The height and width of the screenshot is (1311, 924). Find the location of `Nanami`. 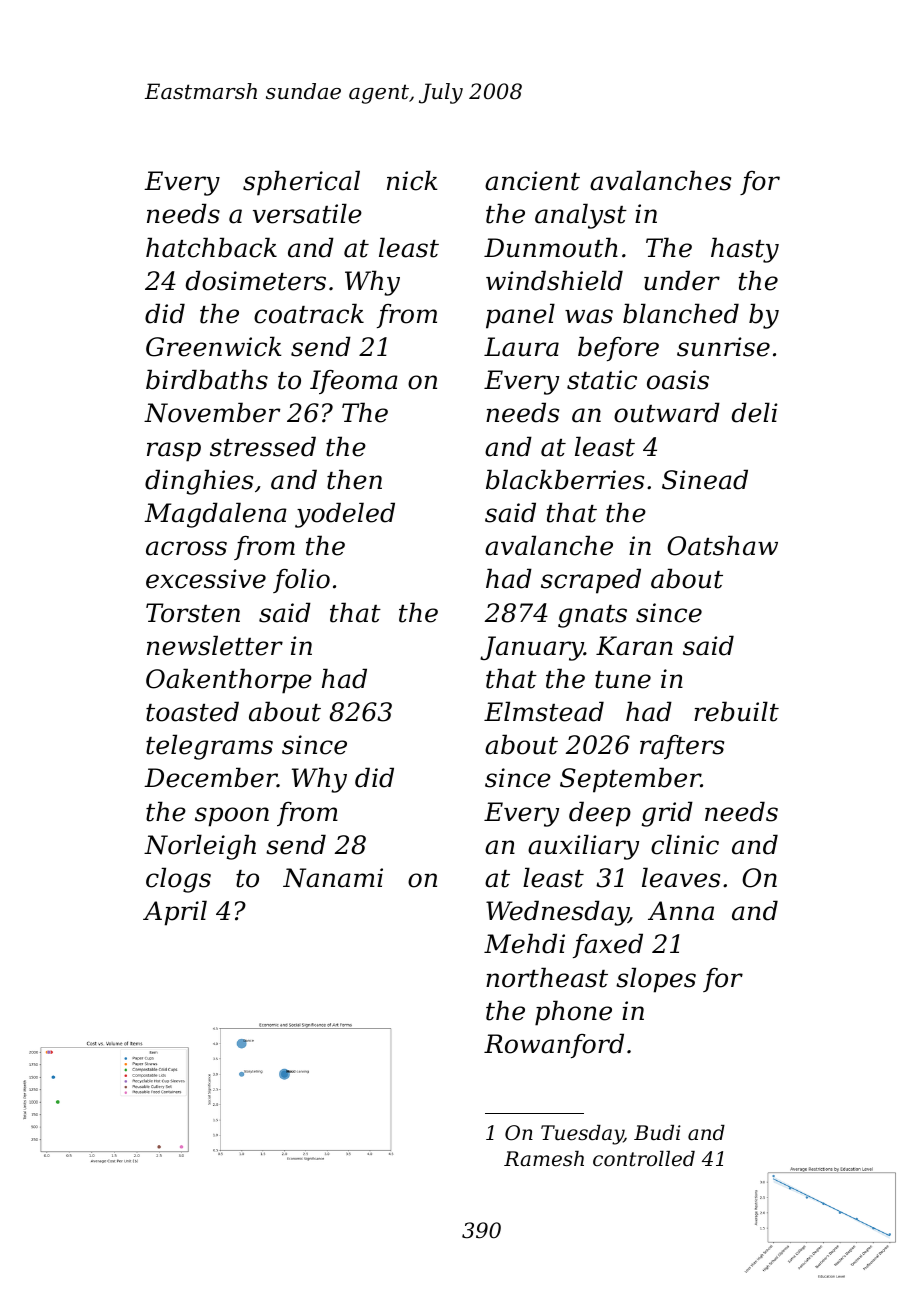

Nanami is located at coordinates (333, 878).
